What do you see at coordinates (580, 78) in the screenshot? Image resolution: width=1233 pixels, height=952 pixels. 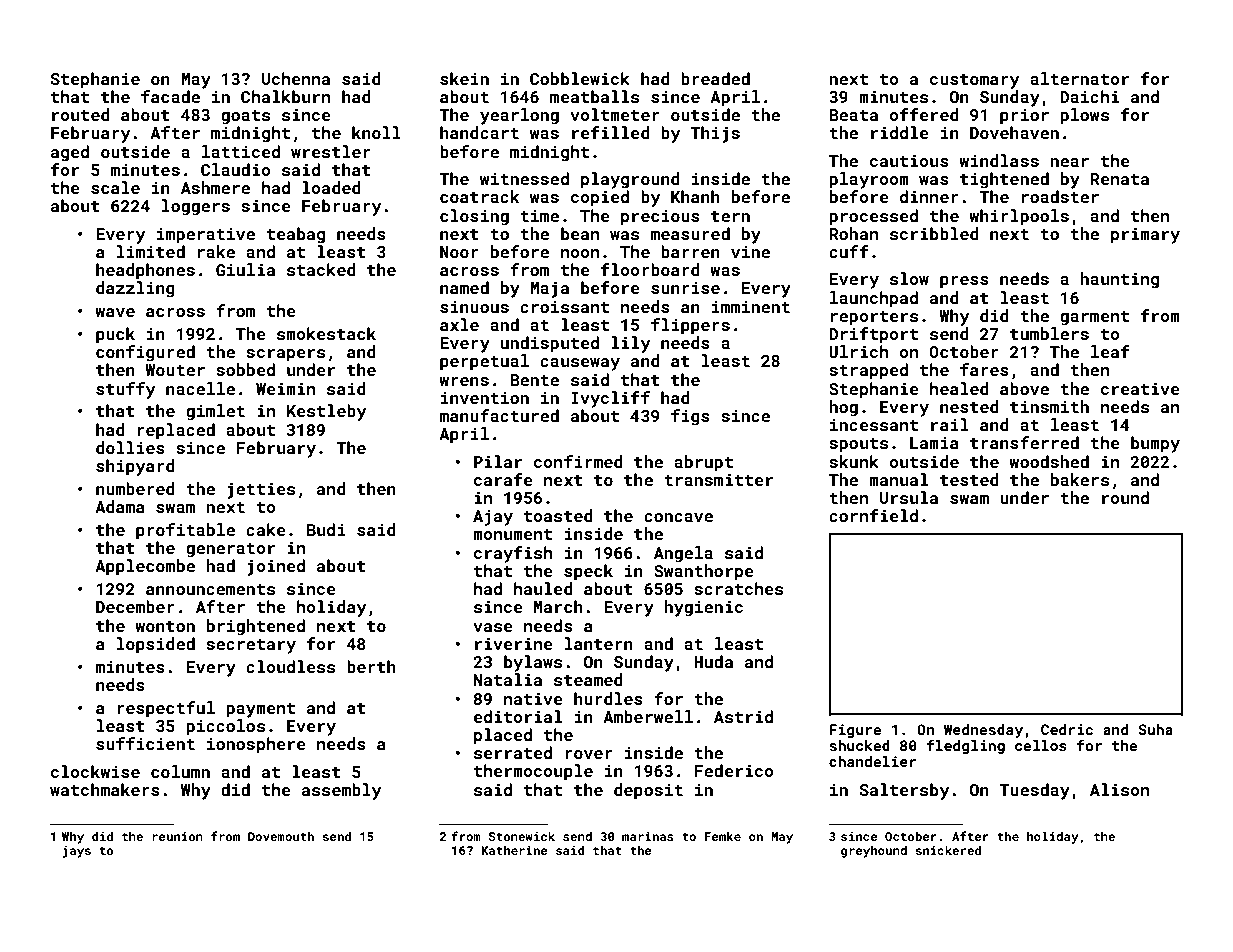 I see `Cobblewick` at bounding box center [580, 78].
